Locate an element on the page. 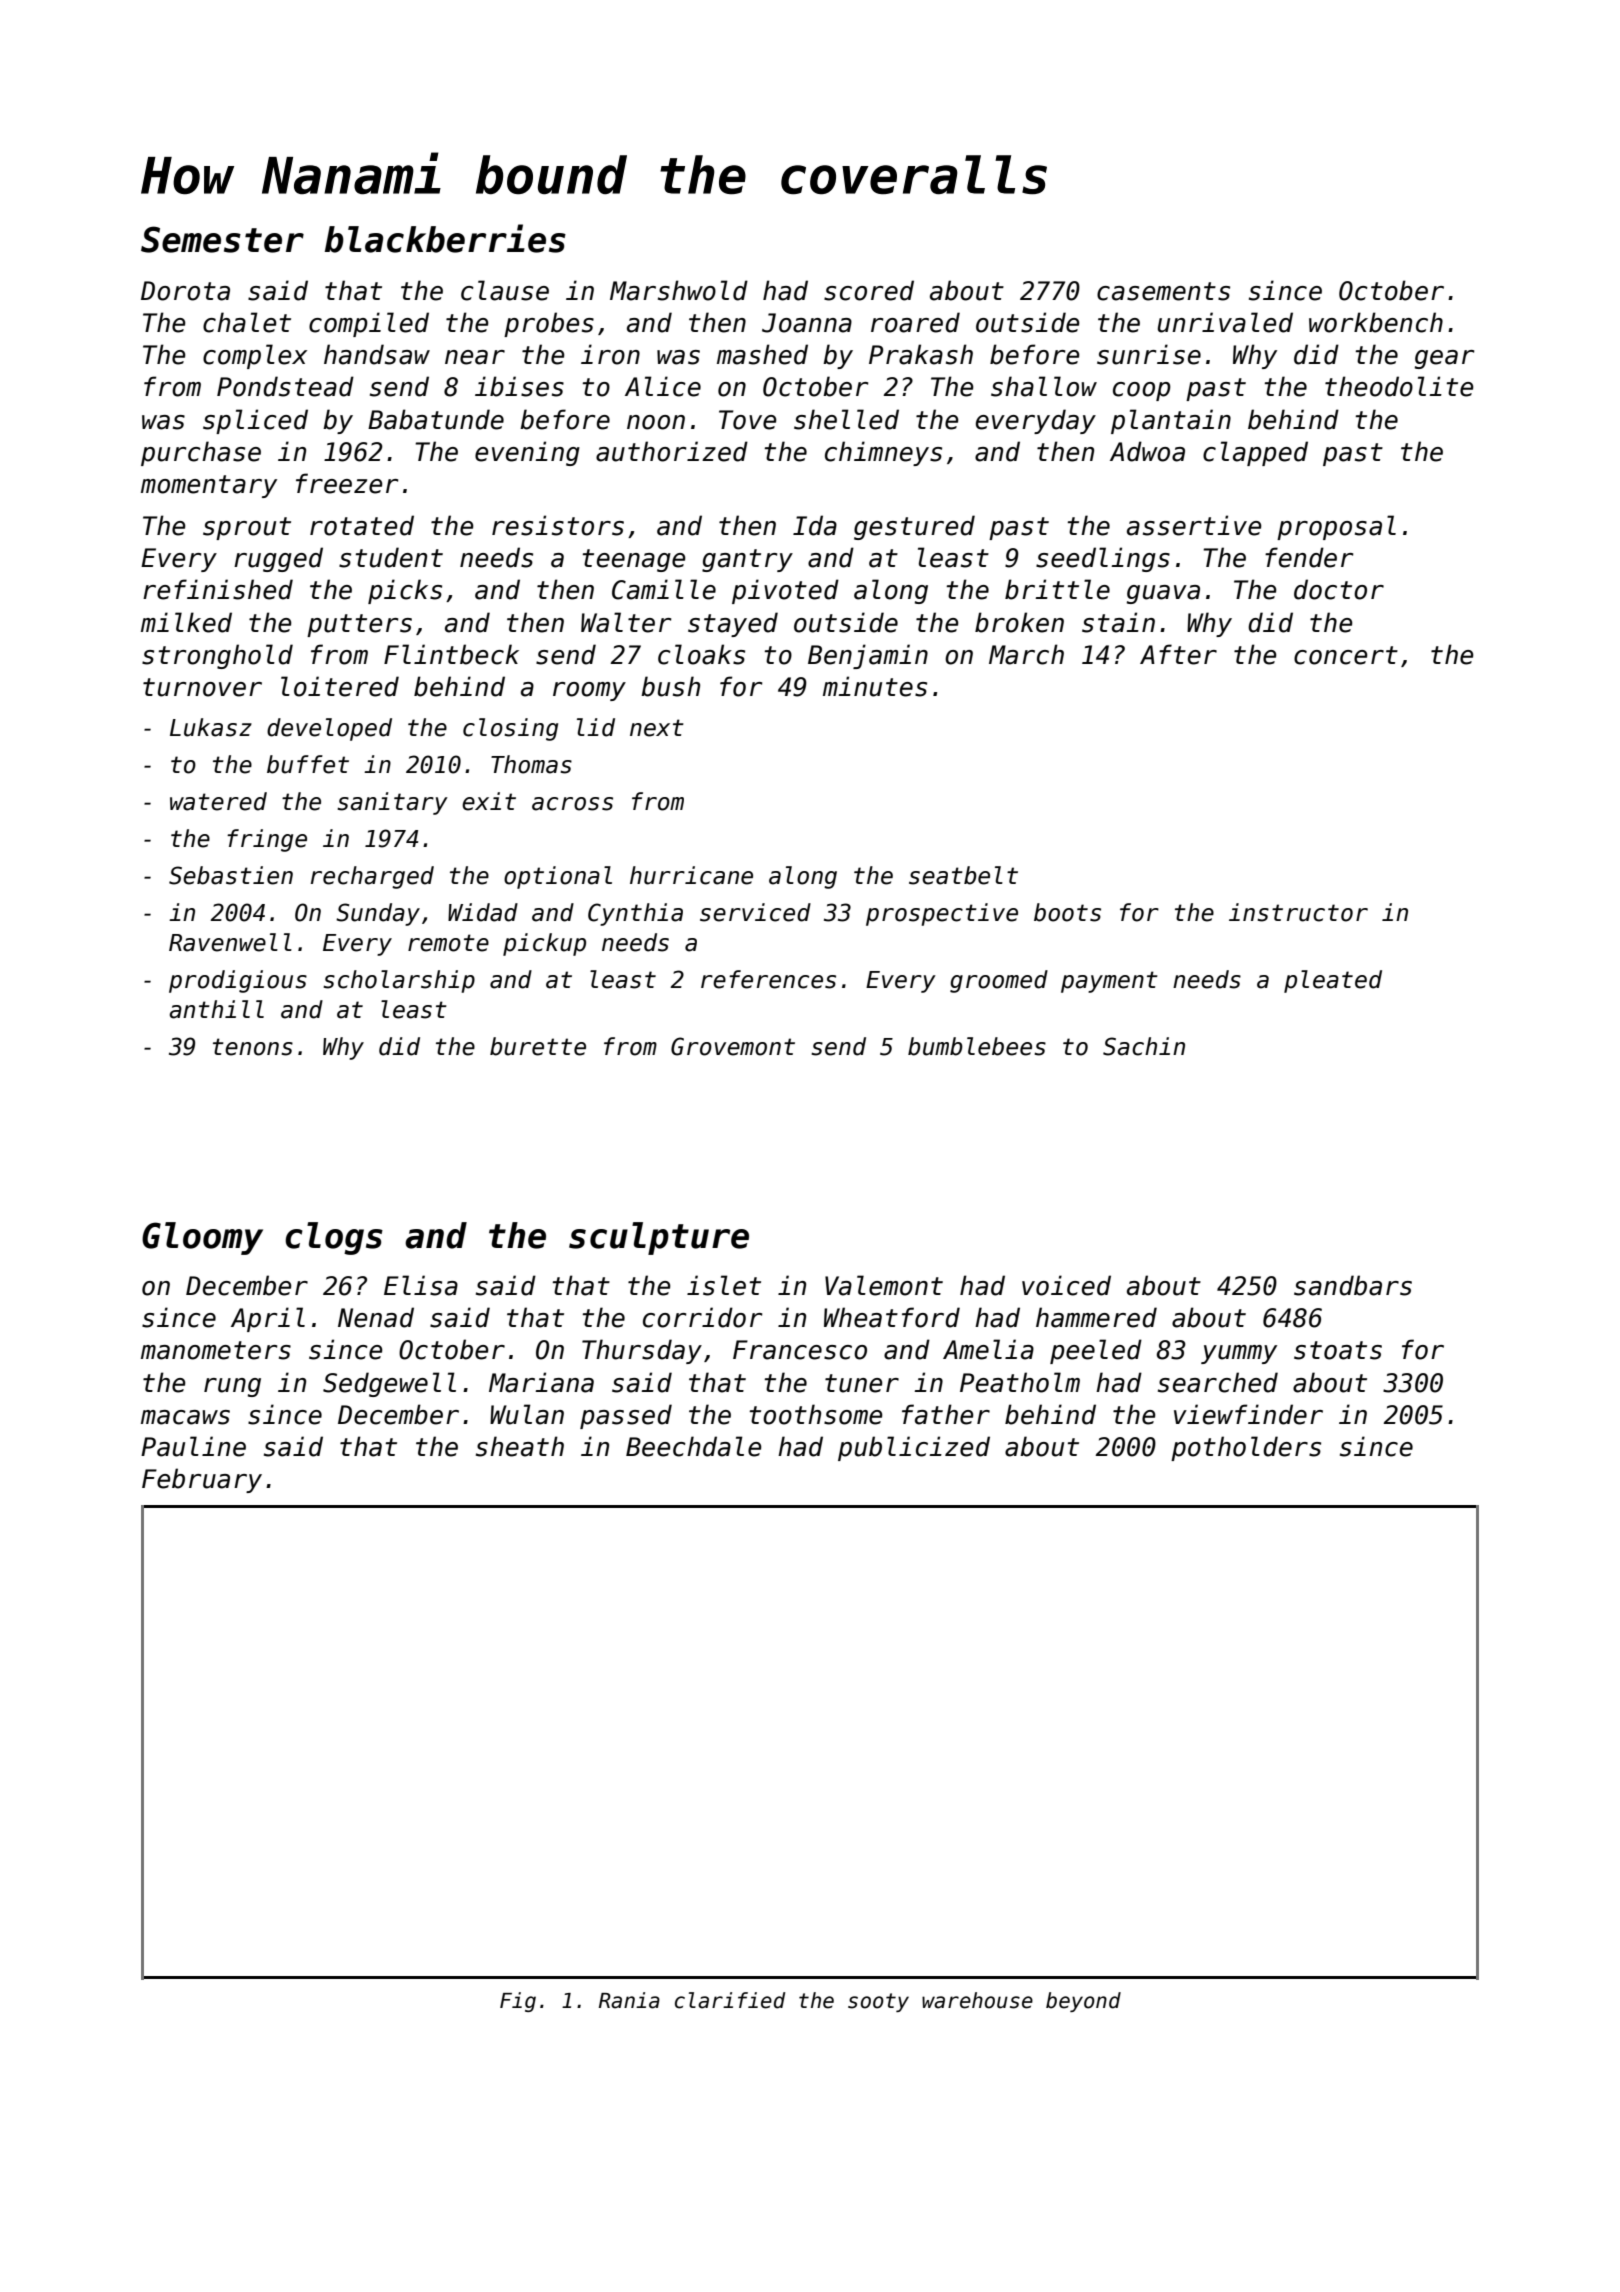 This document has height=2292, width=1620. gestured is located at coordinates (914, 527).
